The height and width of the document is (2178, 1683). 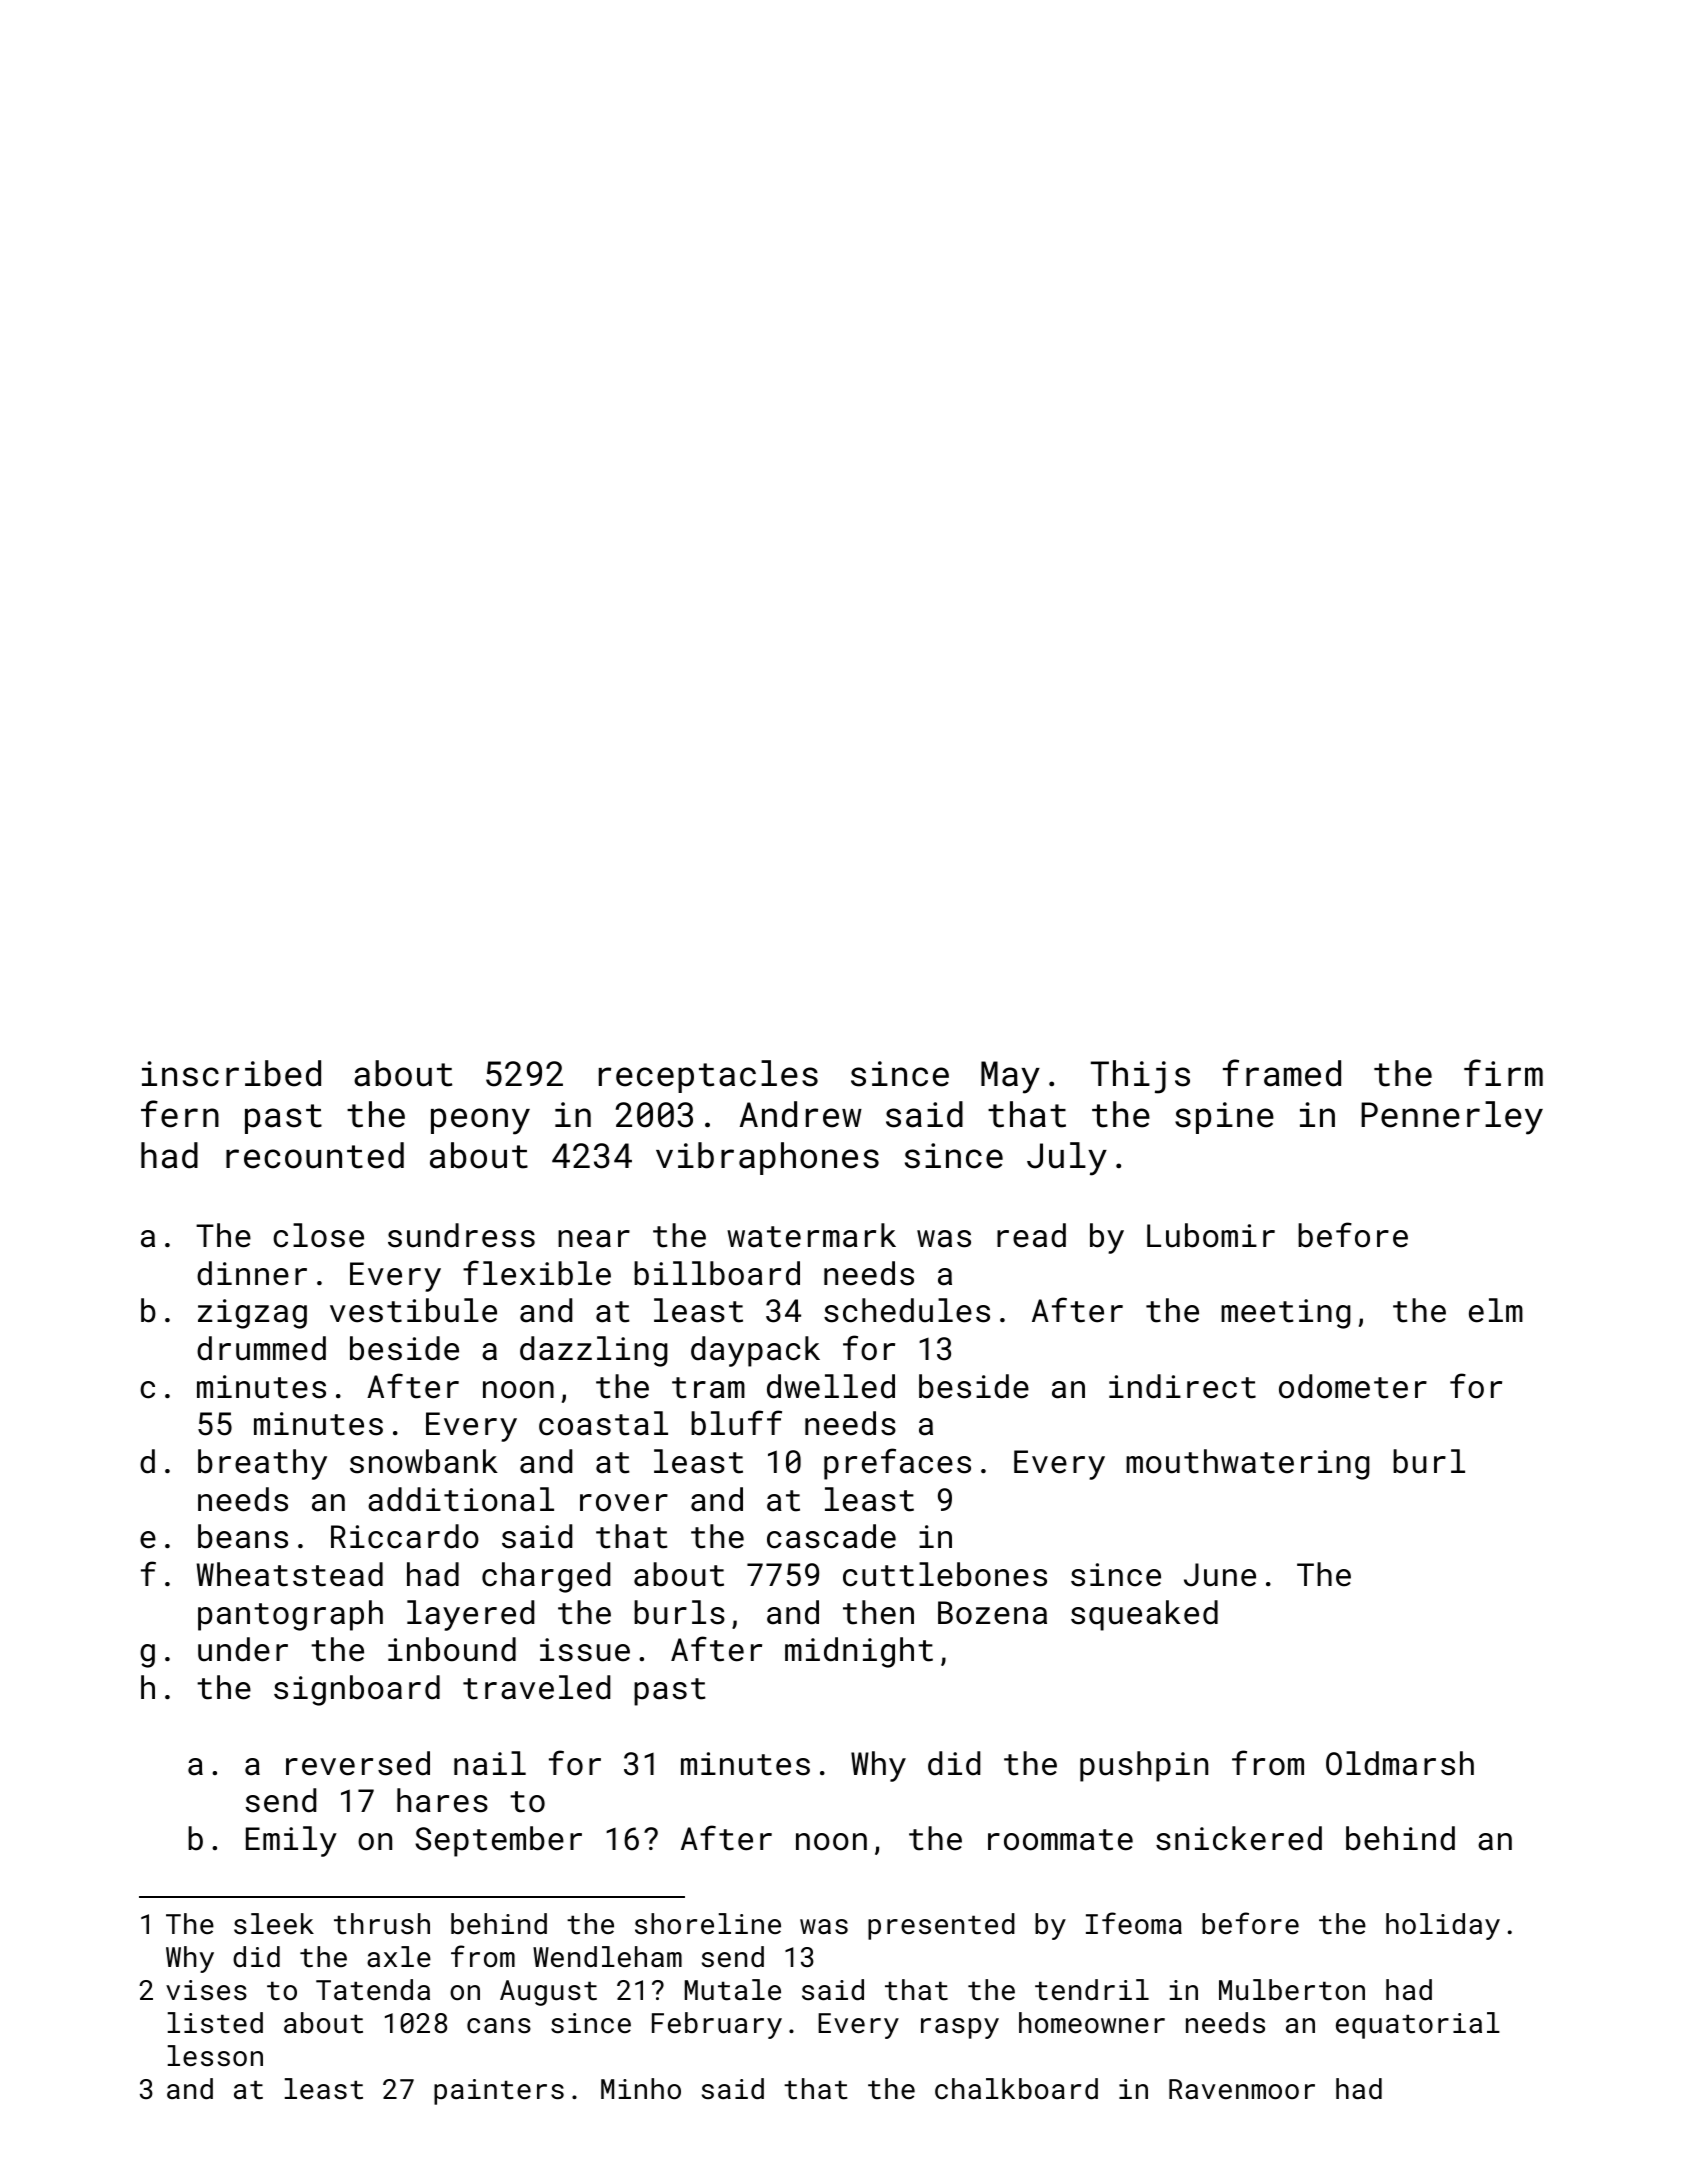 I want to click on peony, so click(x=480, y=1121).
